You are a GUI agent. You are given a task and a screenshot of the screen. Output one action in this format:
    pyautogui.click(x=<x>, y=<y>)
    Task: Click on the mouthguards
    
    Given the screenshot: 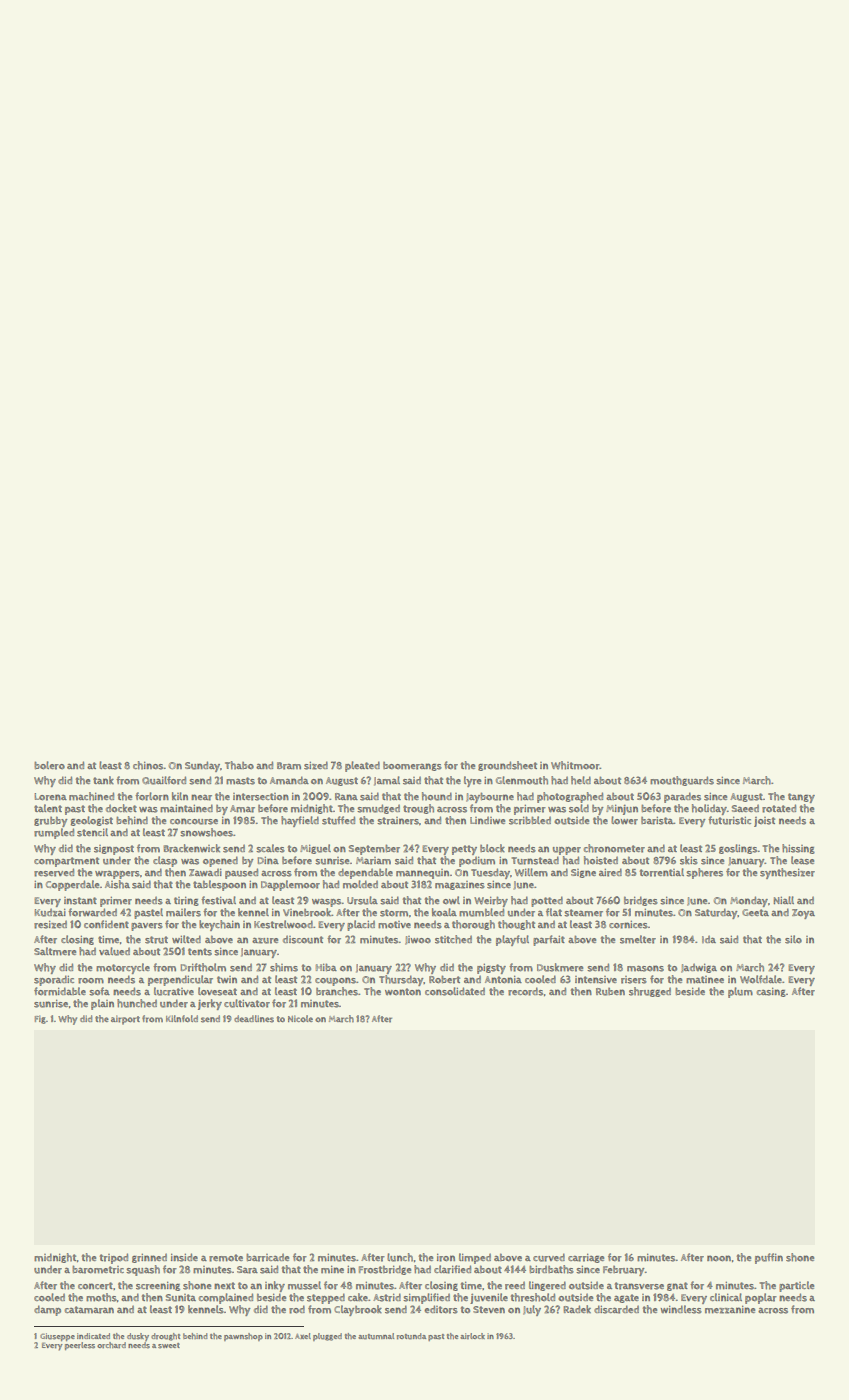 What is the action you would take?
    pyautogui.click(x=682, y=781)
